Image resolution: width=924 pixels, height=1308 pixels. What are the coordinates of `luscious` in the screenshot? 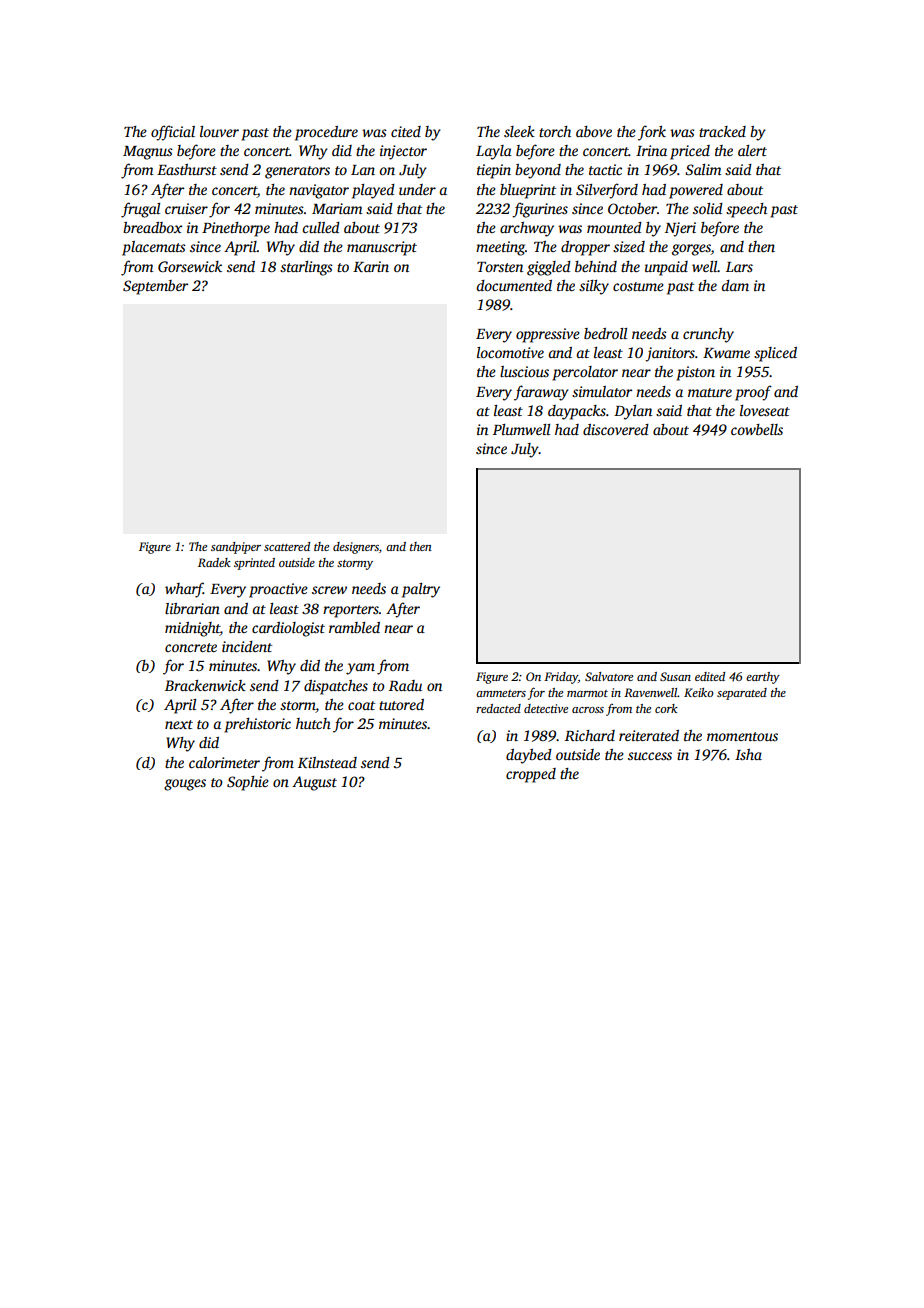 It's located at (524, 371).
